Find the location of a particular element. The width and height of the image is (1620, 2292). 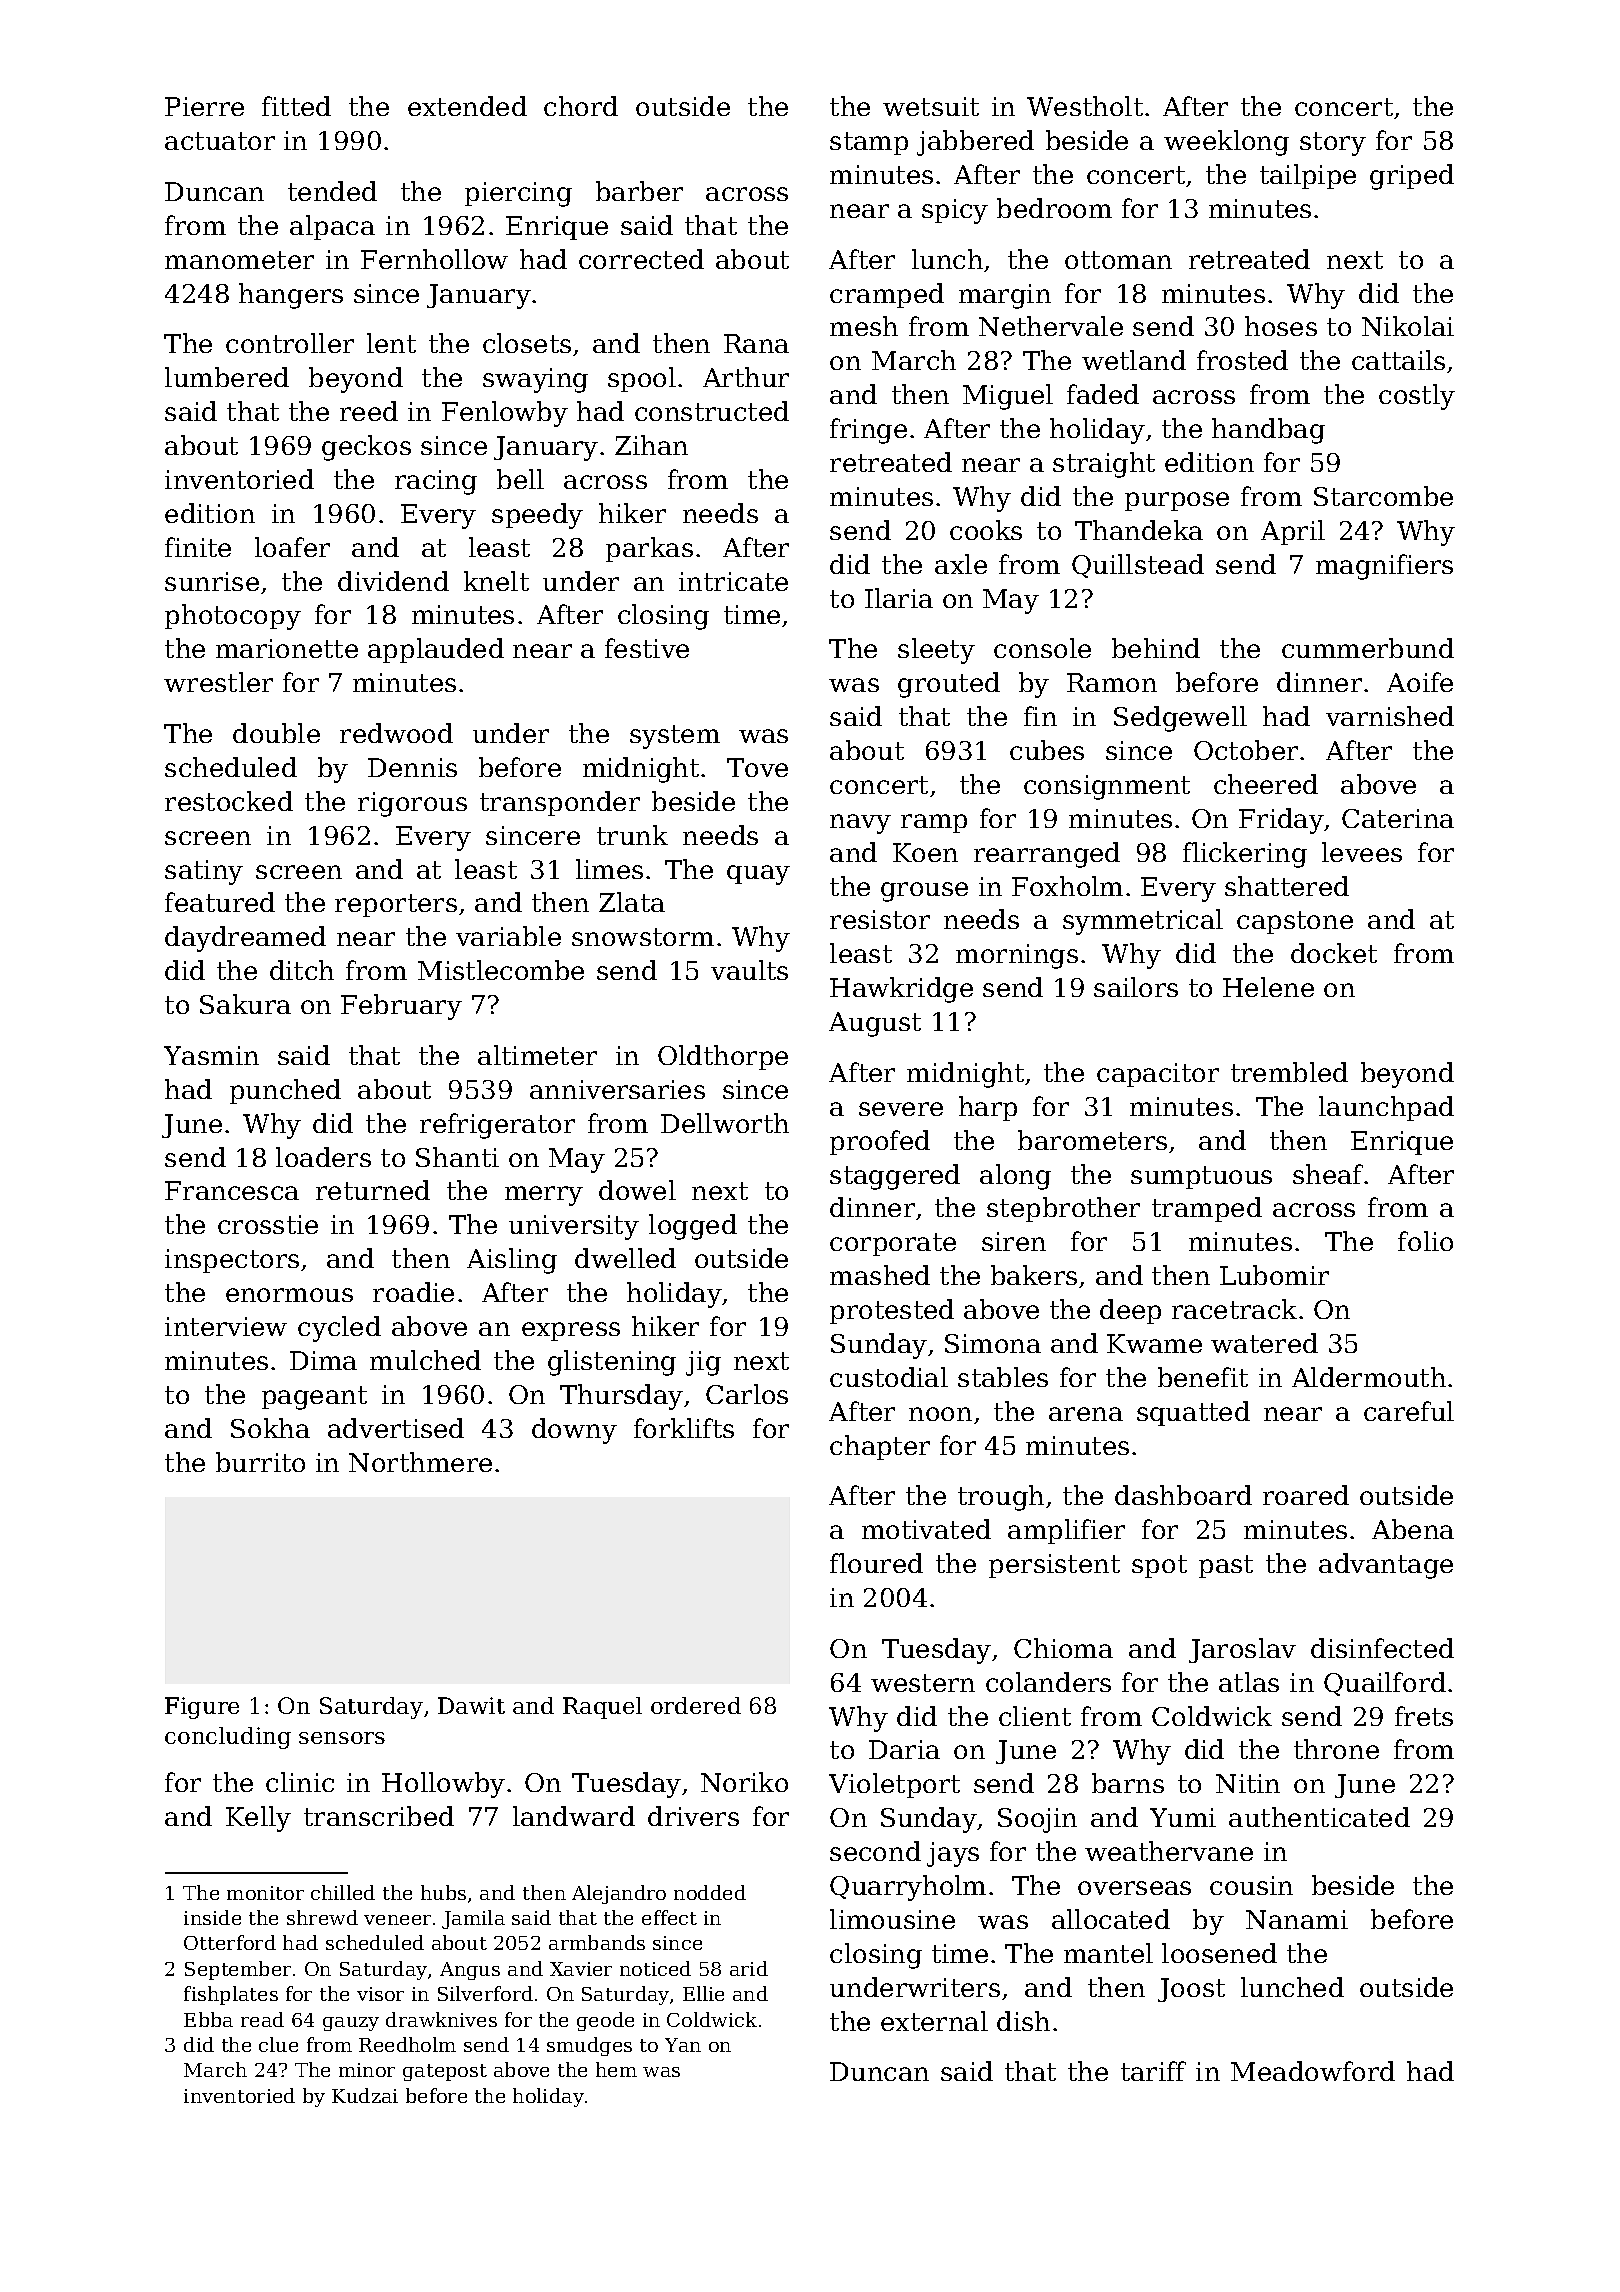

Westholt is located at coordinates (1085, 106).
